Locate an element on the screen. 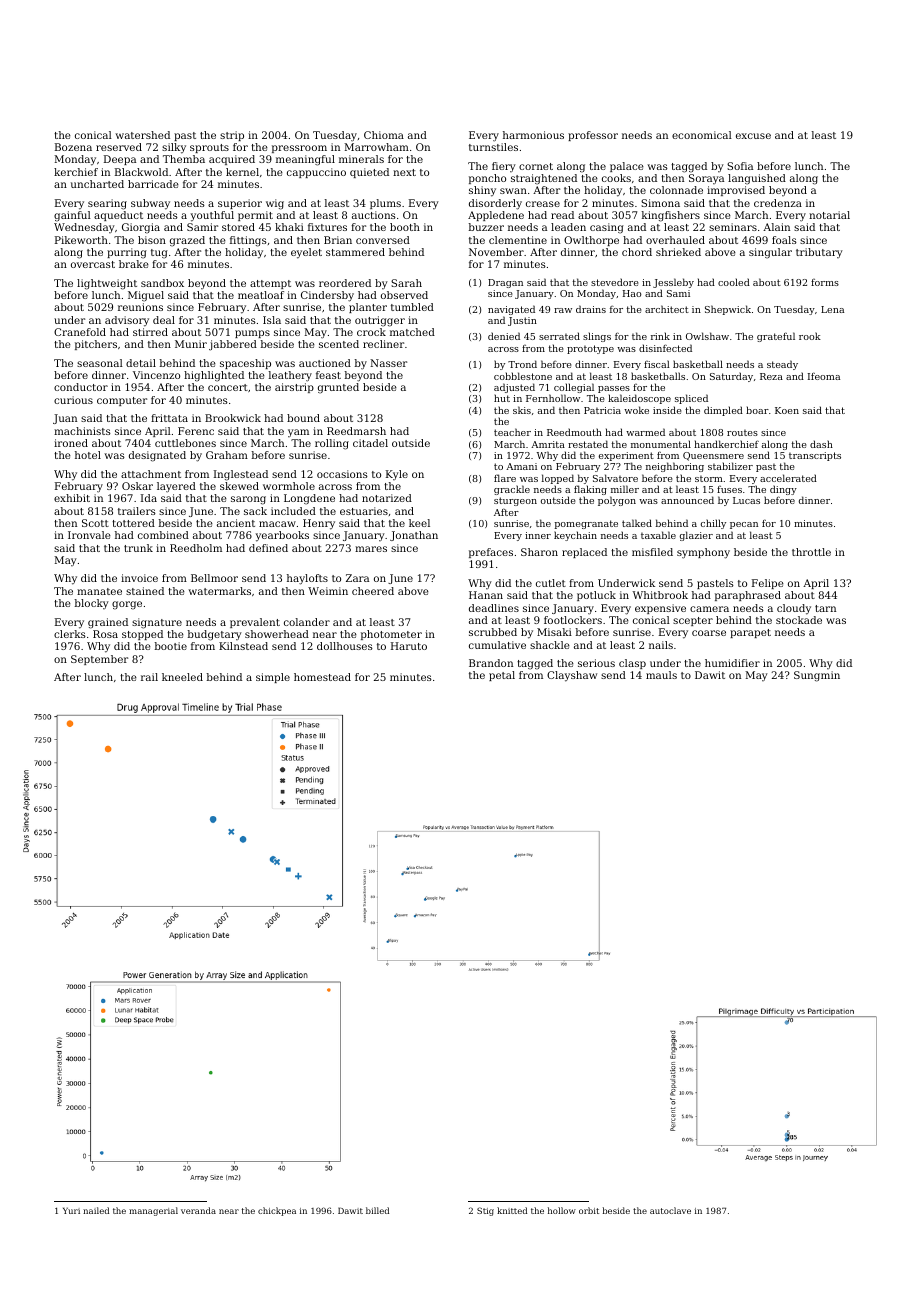  Jessleby is located at coordinates (673, 283).
